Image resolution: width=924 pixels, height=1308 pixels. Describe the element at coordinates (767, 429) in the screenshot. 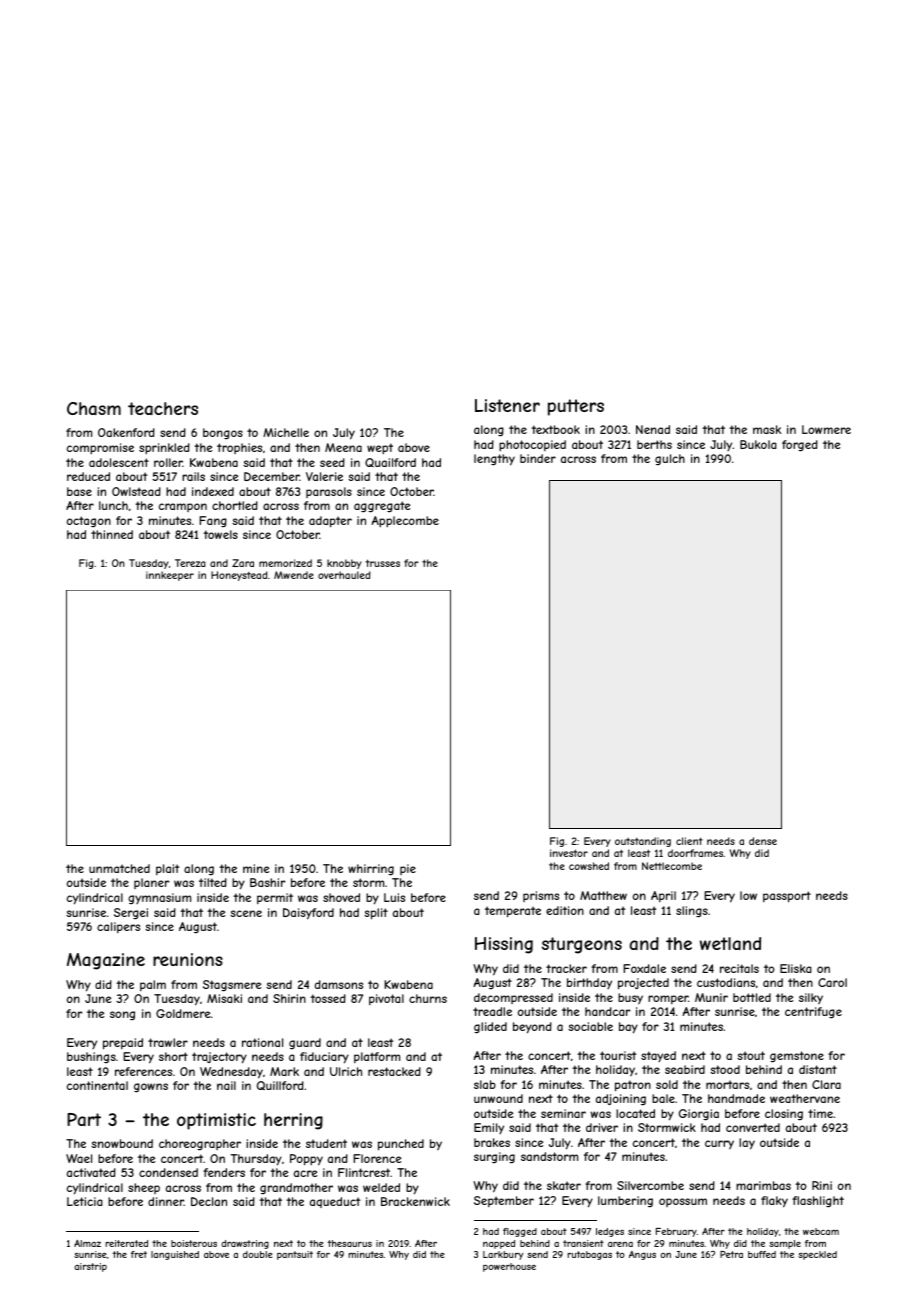

I see `mask` at that location.
